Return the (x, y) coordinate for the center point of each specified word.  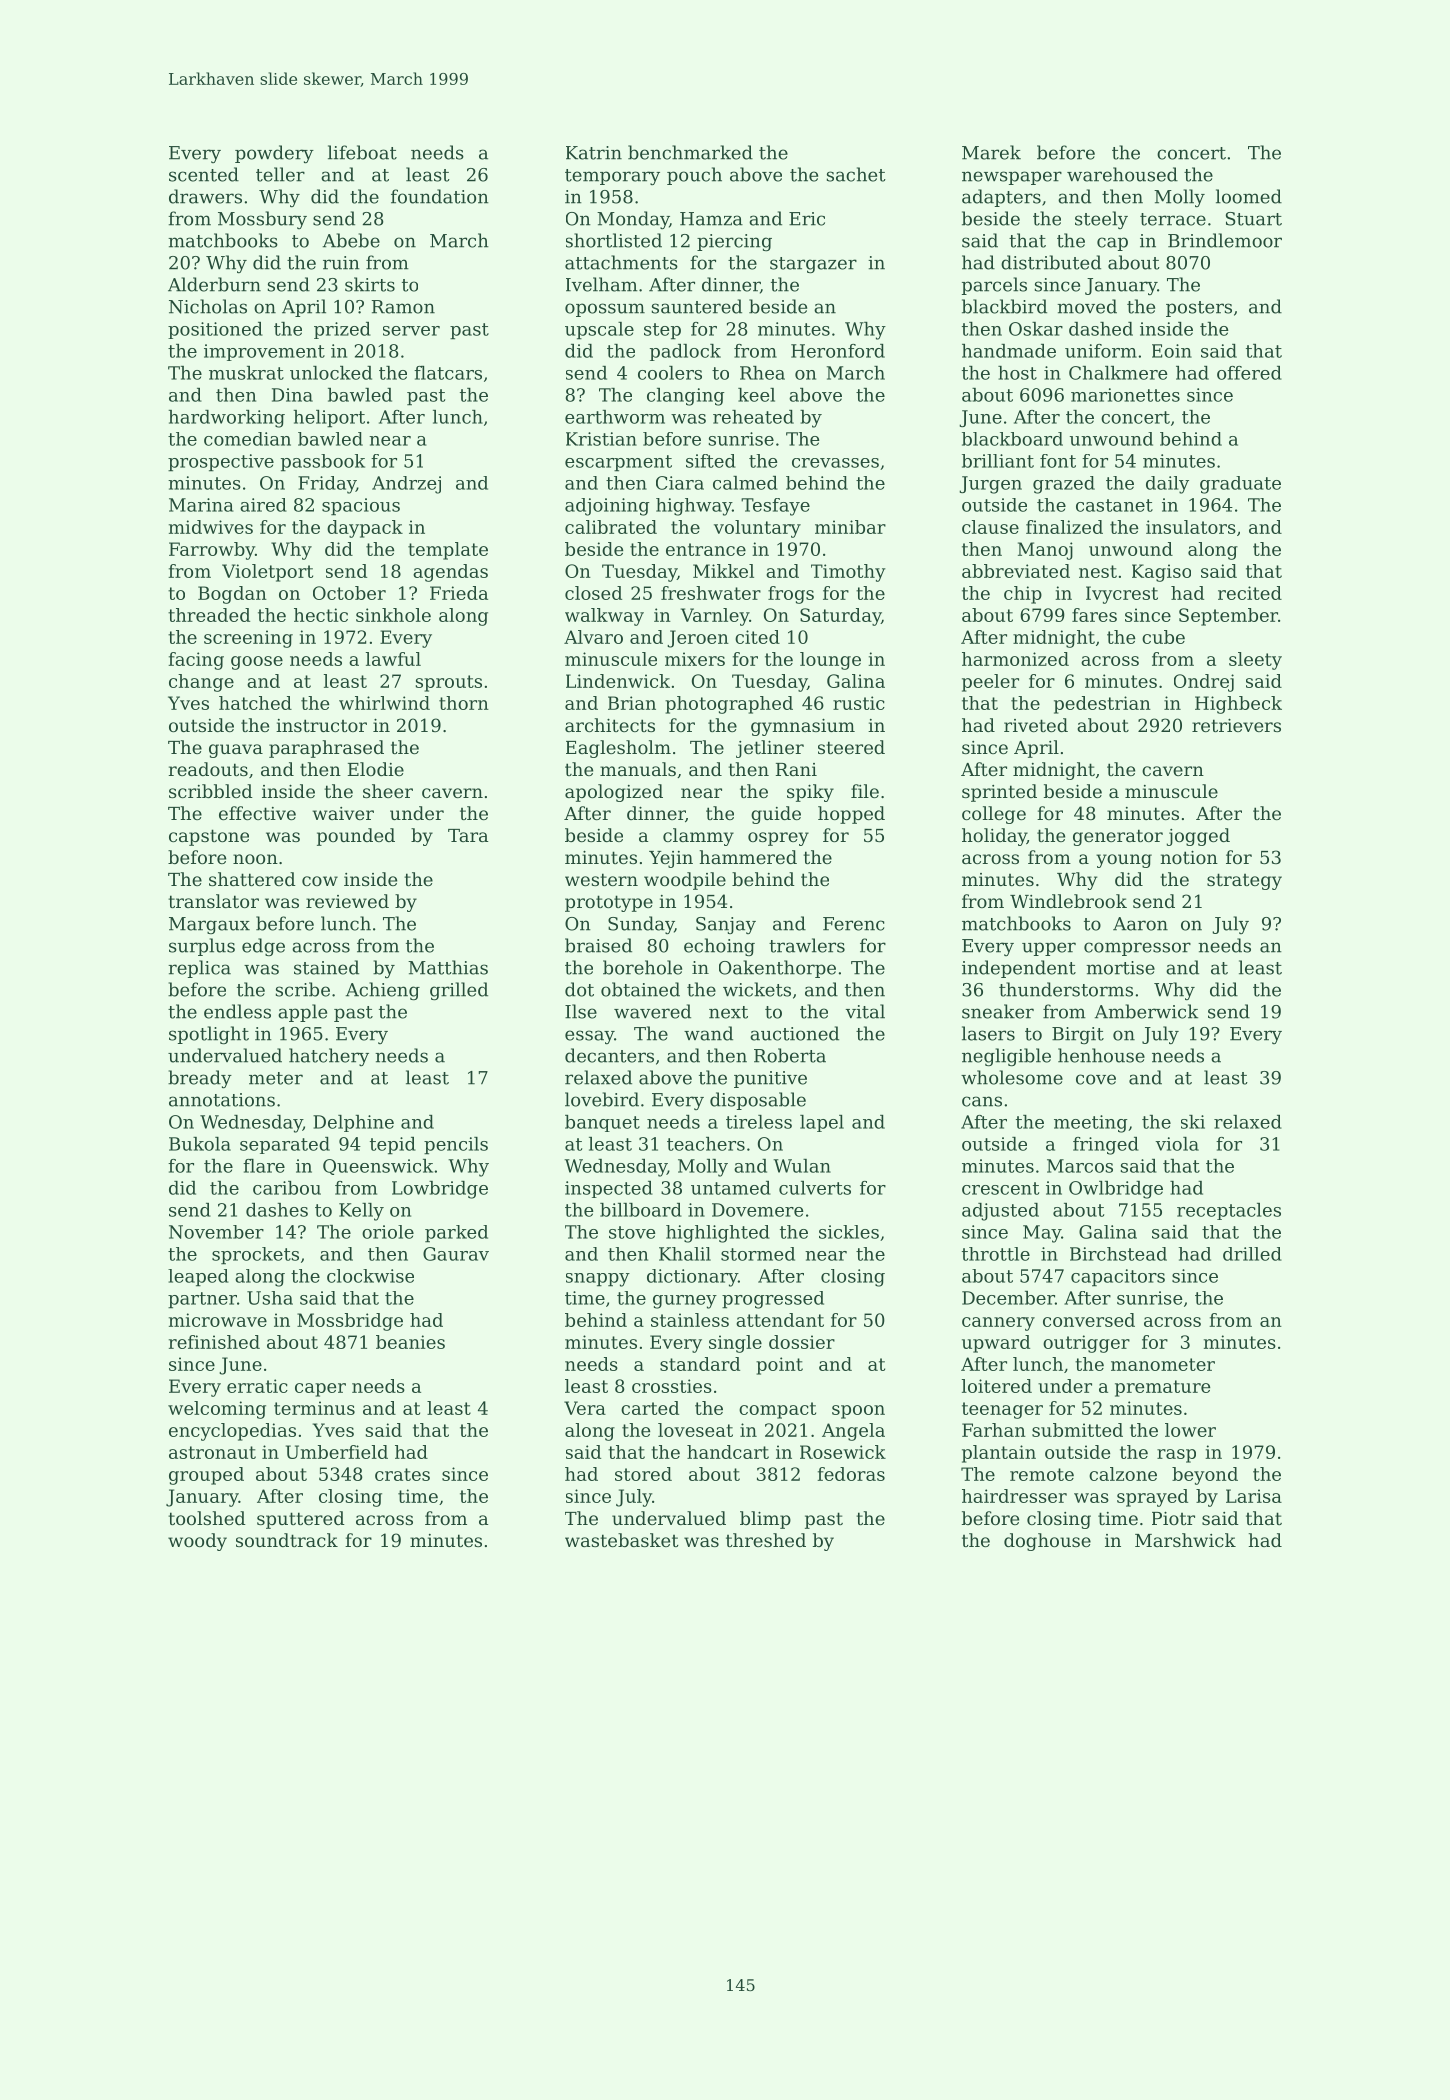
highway (694, 507)
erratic (257, 1386)
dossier (802, 1342)
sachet (856, 174)
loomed (1249, 196)
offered (1249, 373)
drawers (205, 196)
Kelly (361, 1212)
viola (1177, 1144)
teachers (706, 1144)
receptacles (1229, 1211)
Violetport (267, 573)
